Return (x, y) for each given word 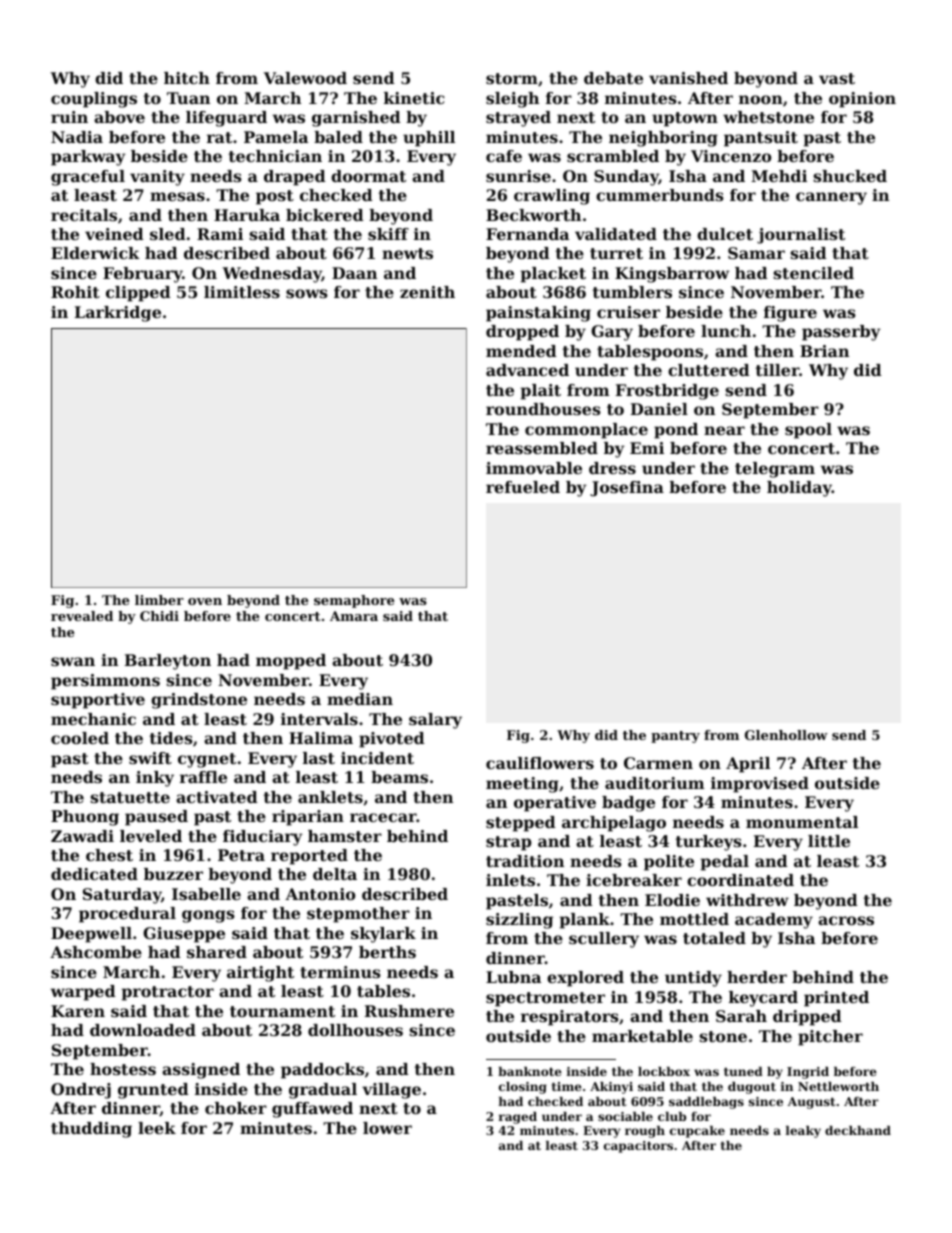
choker (236, 1108)
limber (159, 600)
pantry (675, 737)
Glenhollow (786, 735)
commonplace (586, 431)
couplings (94, 100)
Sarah (741, 1016)
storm (512, 78)
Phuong (85, 818)
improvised (760, 785)
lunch (726, 331)
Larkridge (118, 314)
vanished (688, 78)
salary (435, 721)
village (391, 1091)
